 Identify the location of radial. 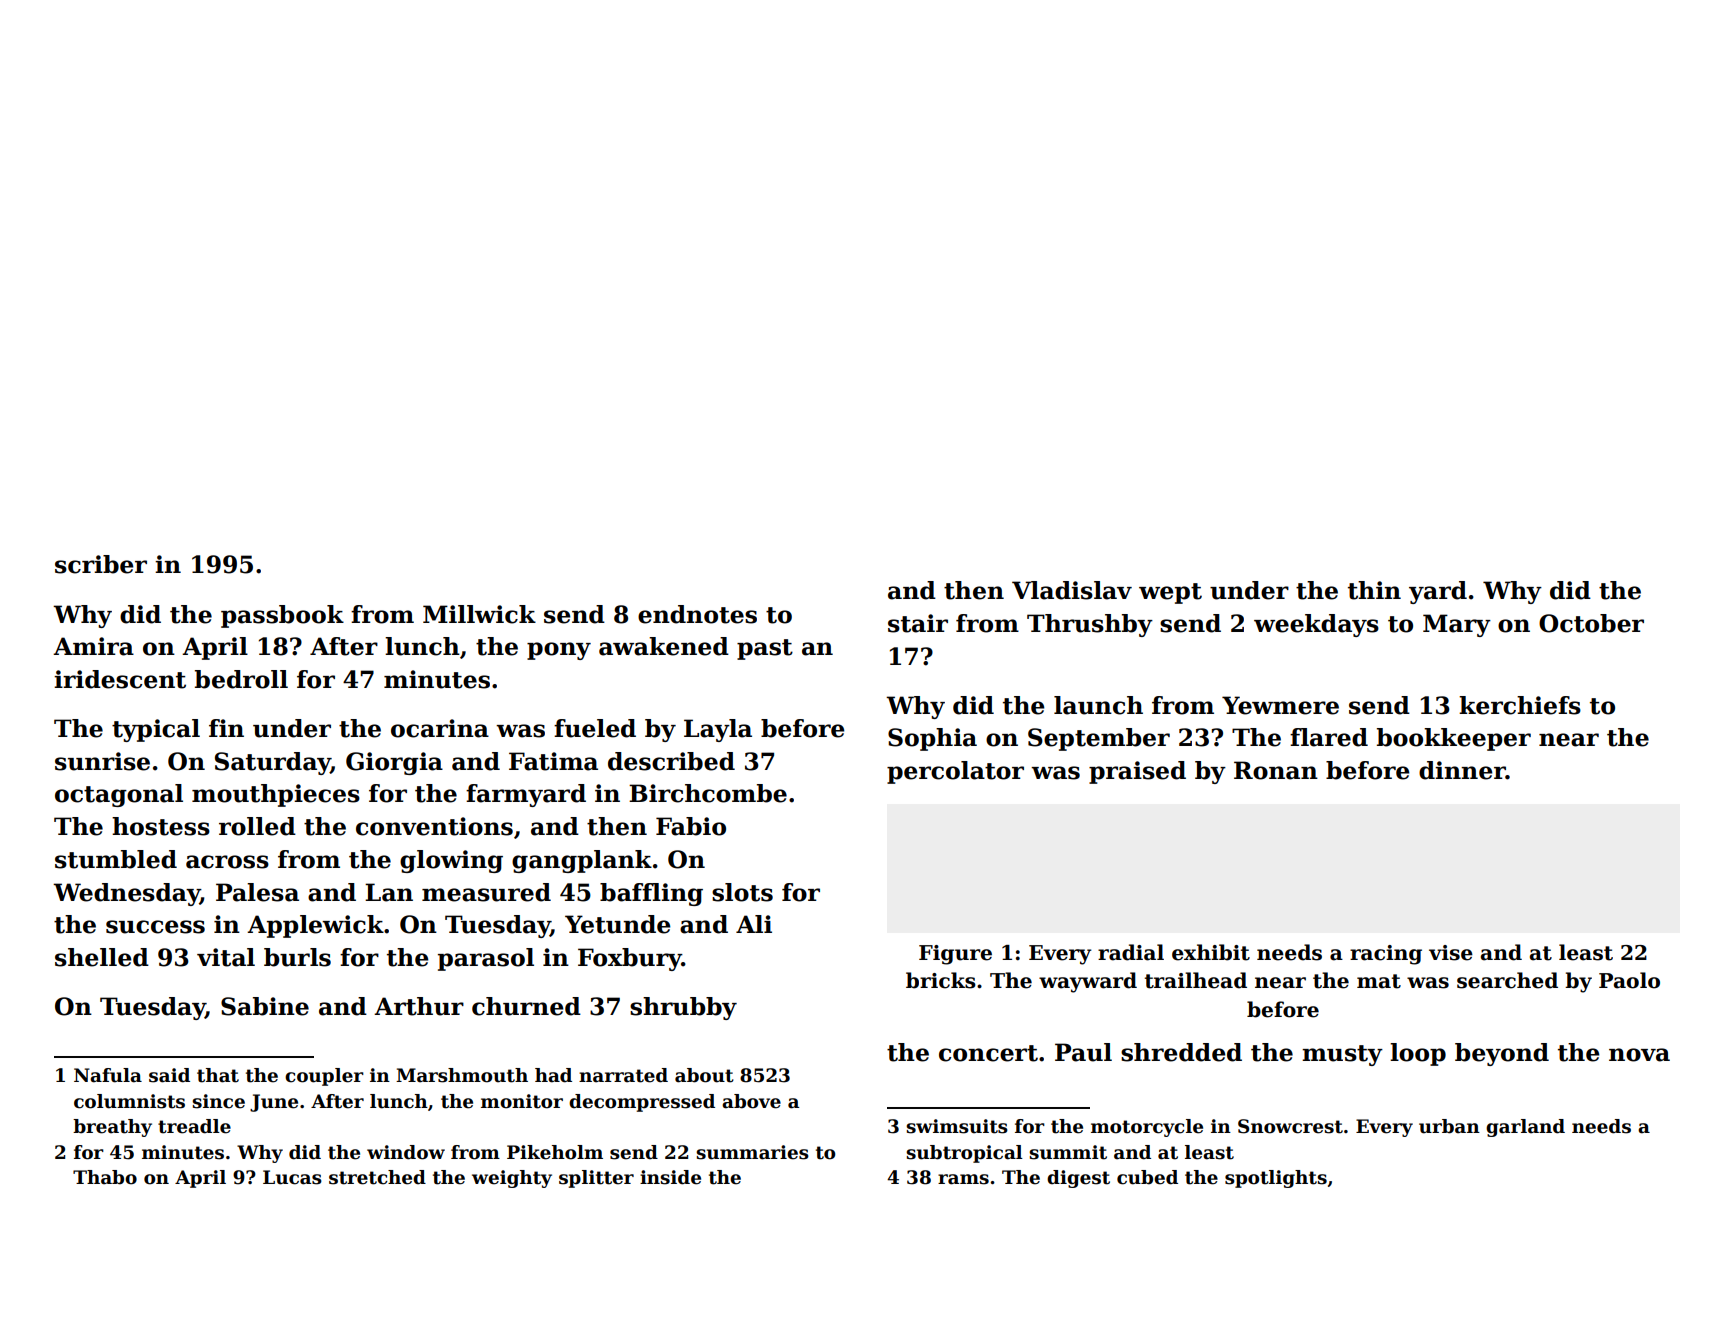
(1131, 952).
